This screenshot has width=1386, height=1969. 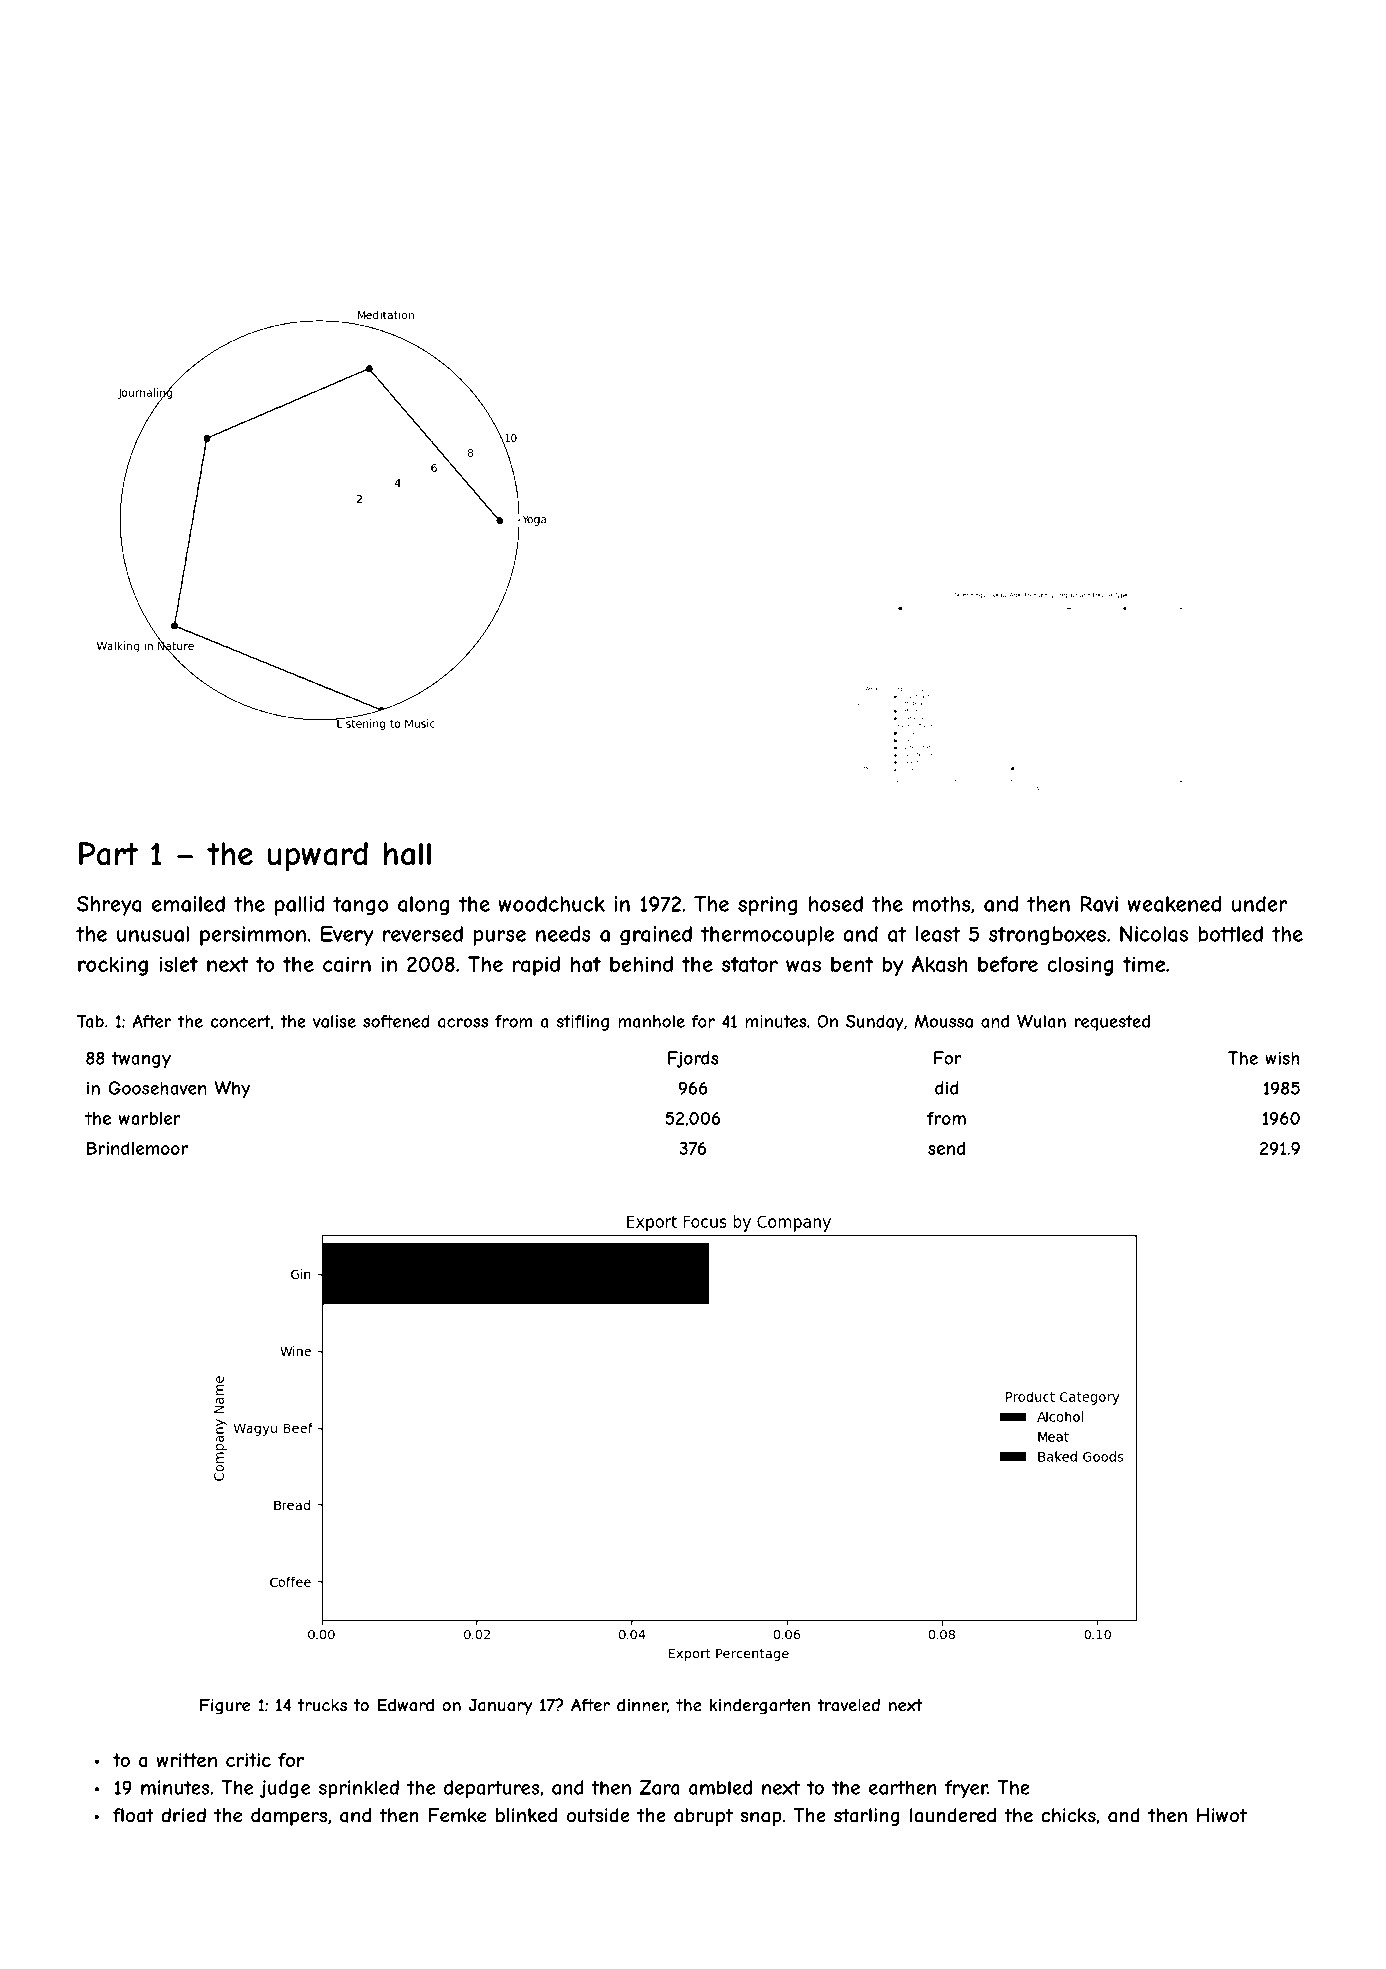 I want to click on Edward, so click(x=405, y=1705).
